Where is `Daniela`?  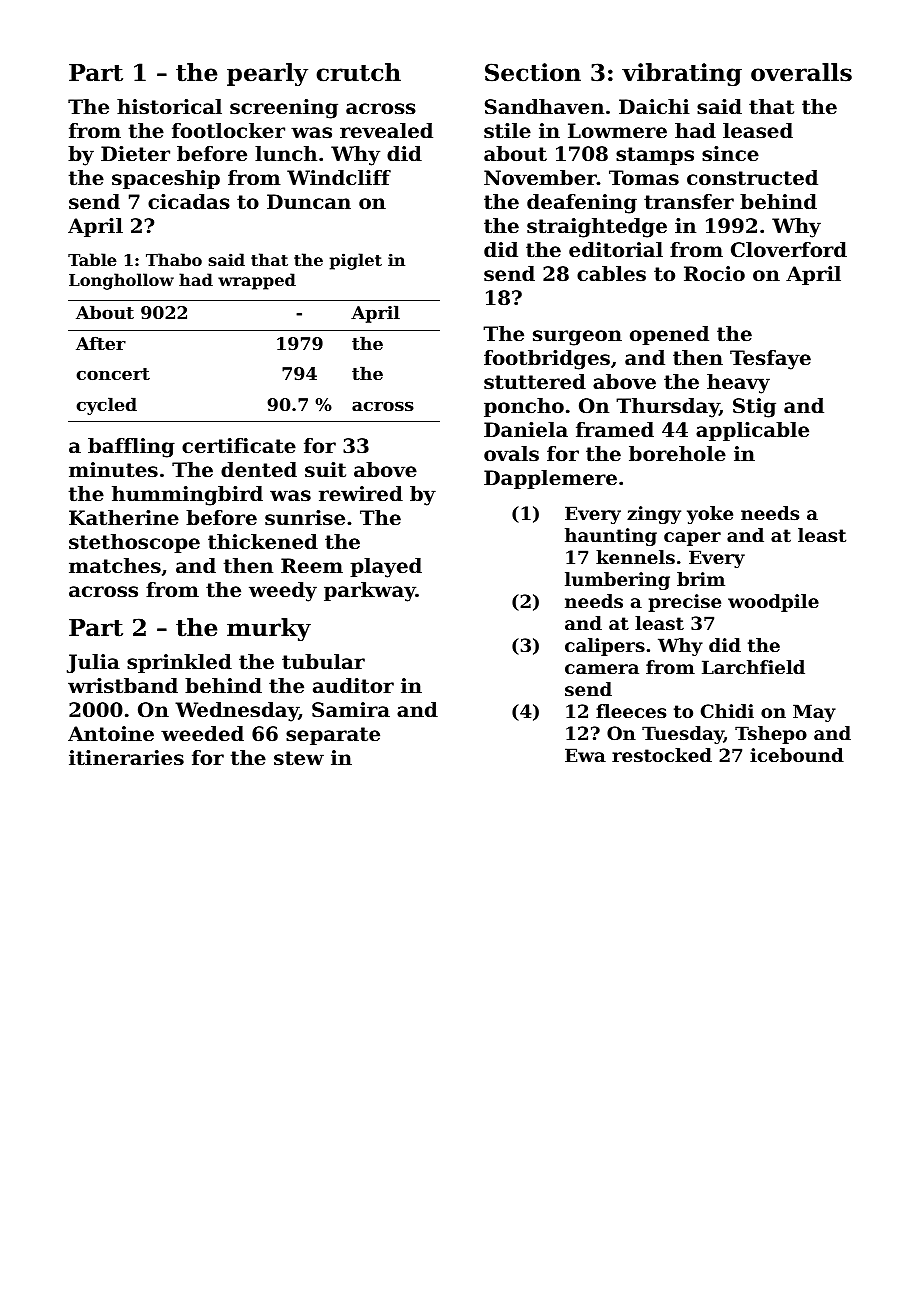
Daniela is located at coordinates (526, 430).
